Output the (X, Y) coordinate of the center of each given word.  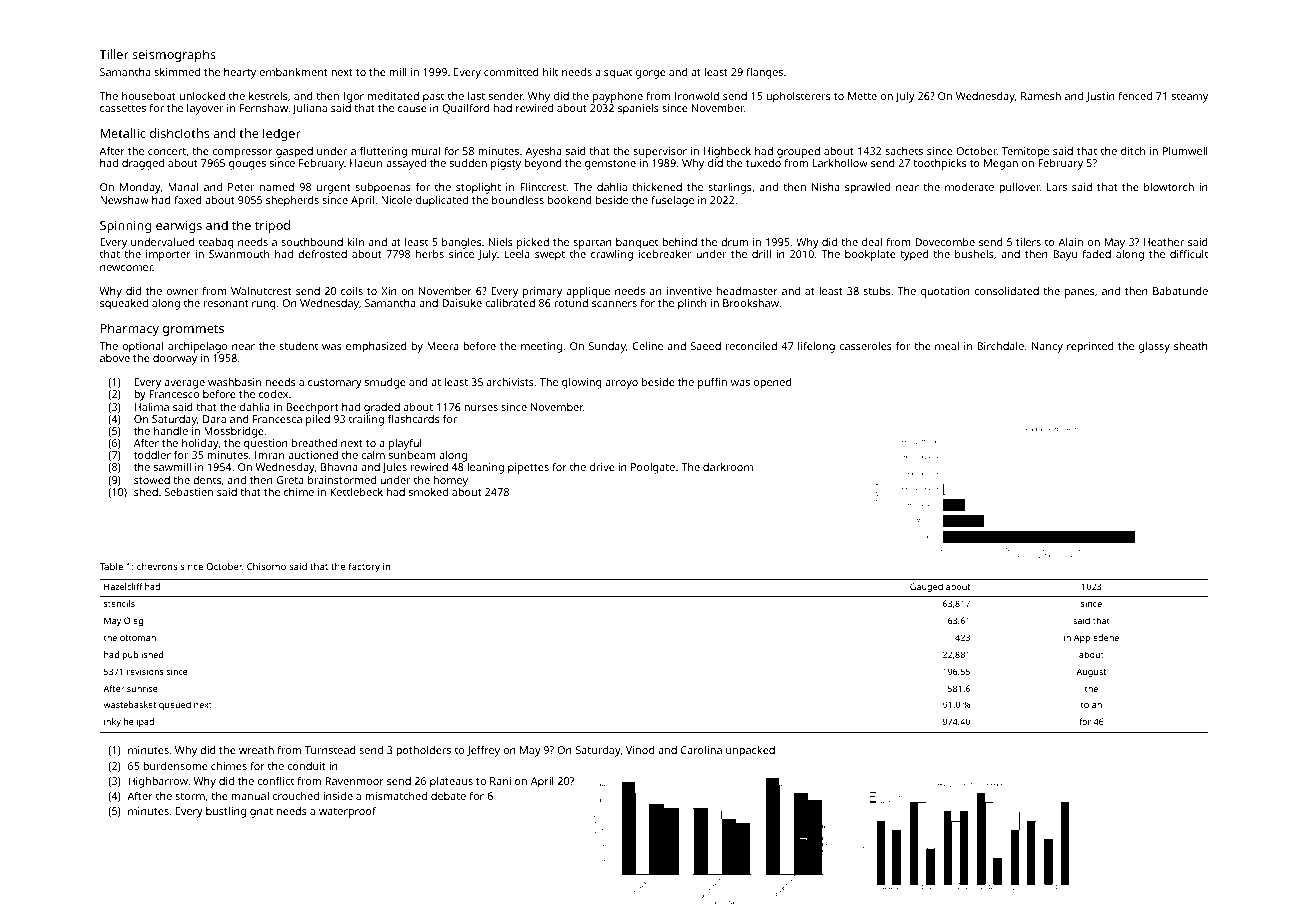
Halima (152, 407)
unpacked (750, 751)
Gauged (926, 587)
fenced (1135, 95)
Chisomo (266, 566)
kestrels (268, 96)
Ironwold (697, 96)
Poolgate (653, 468)
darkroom (728, 467)
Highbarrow (158, 782)
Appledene (1096, 638)
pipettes (528, 468)
